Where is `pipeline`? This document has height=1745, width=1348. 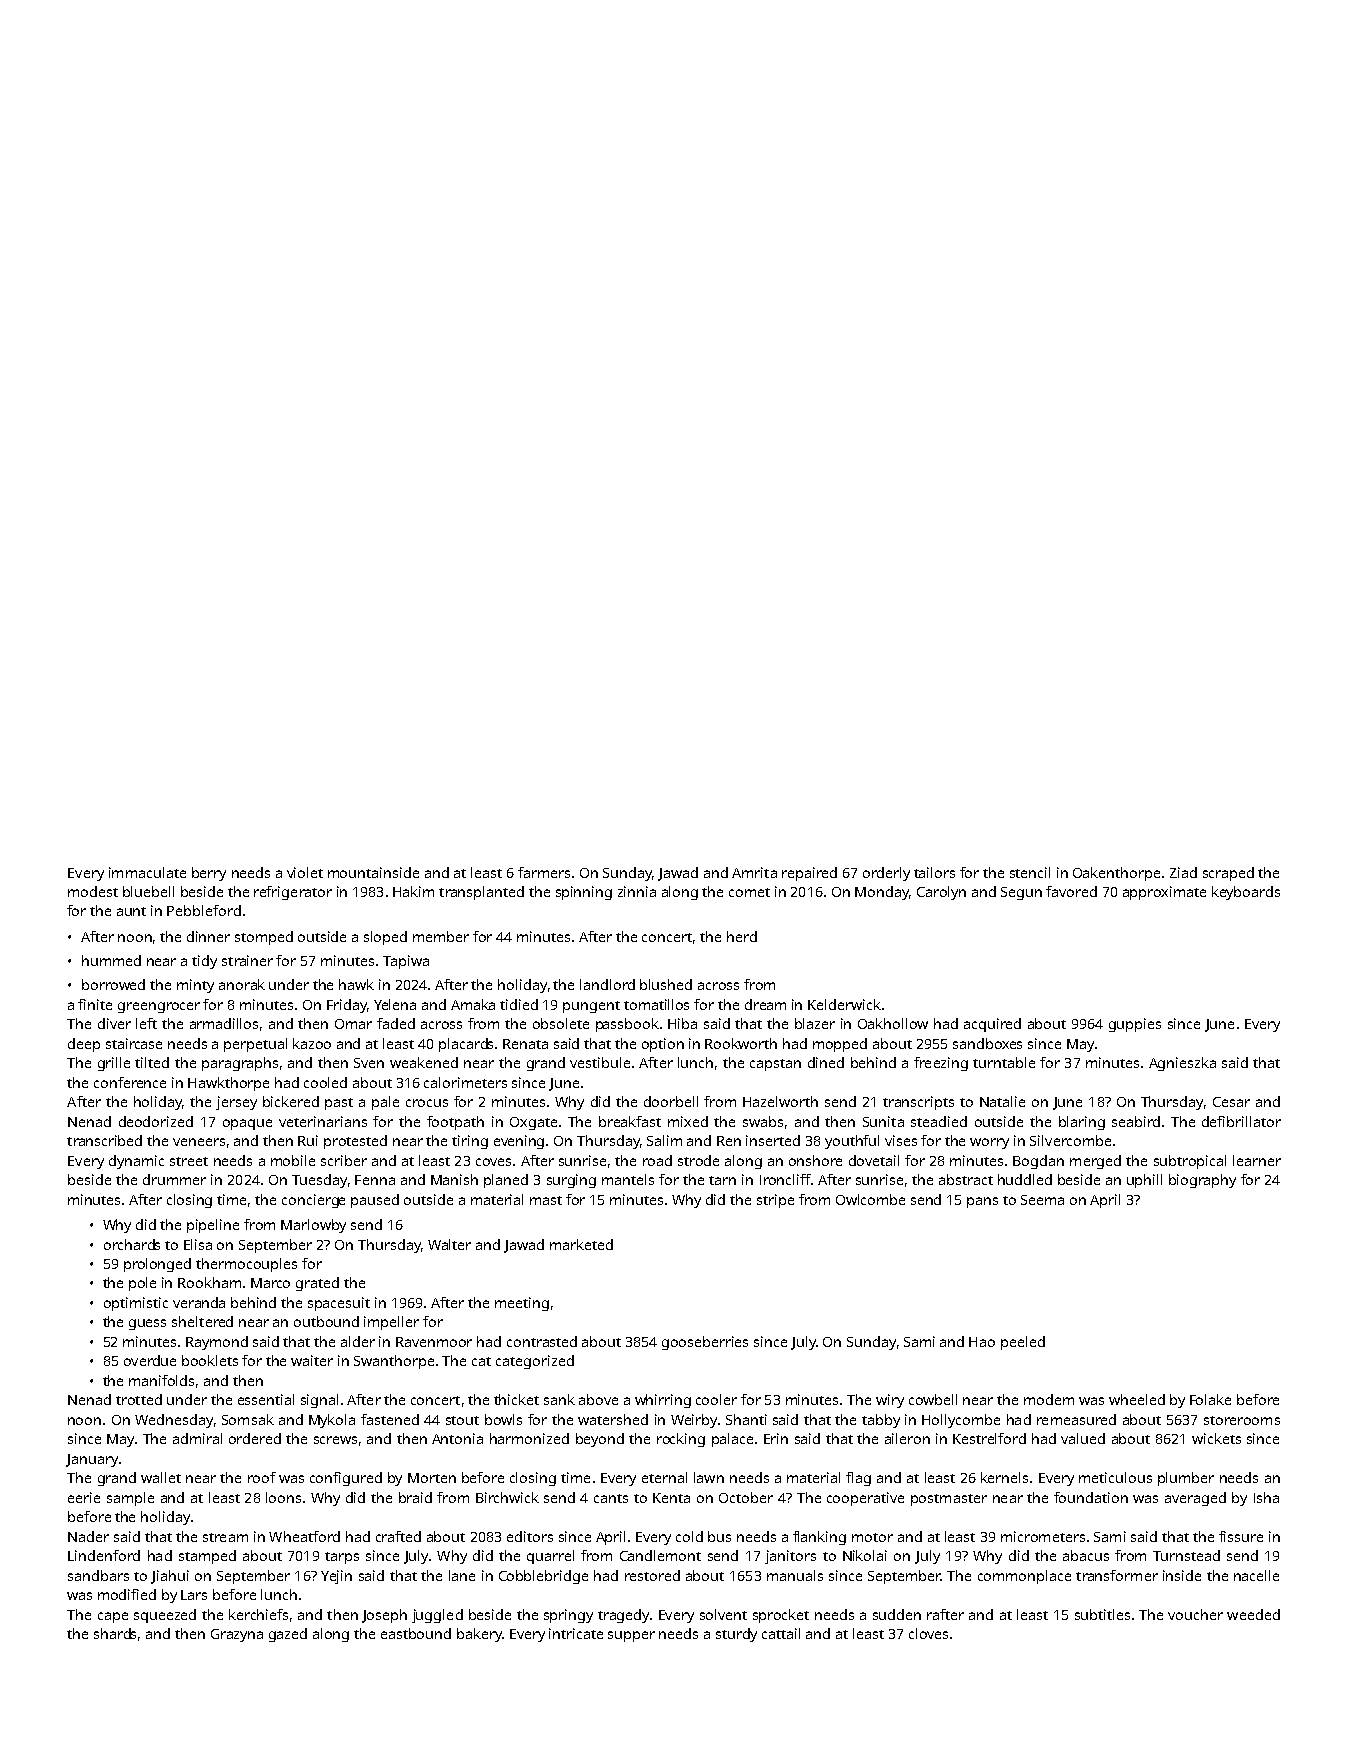
pipeline is located at coordinates (213, 1226).
